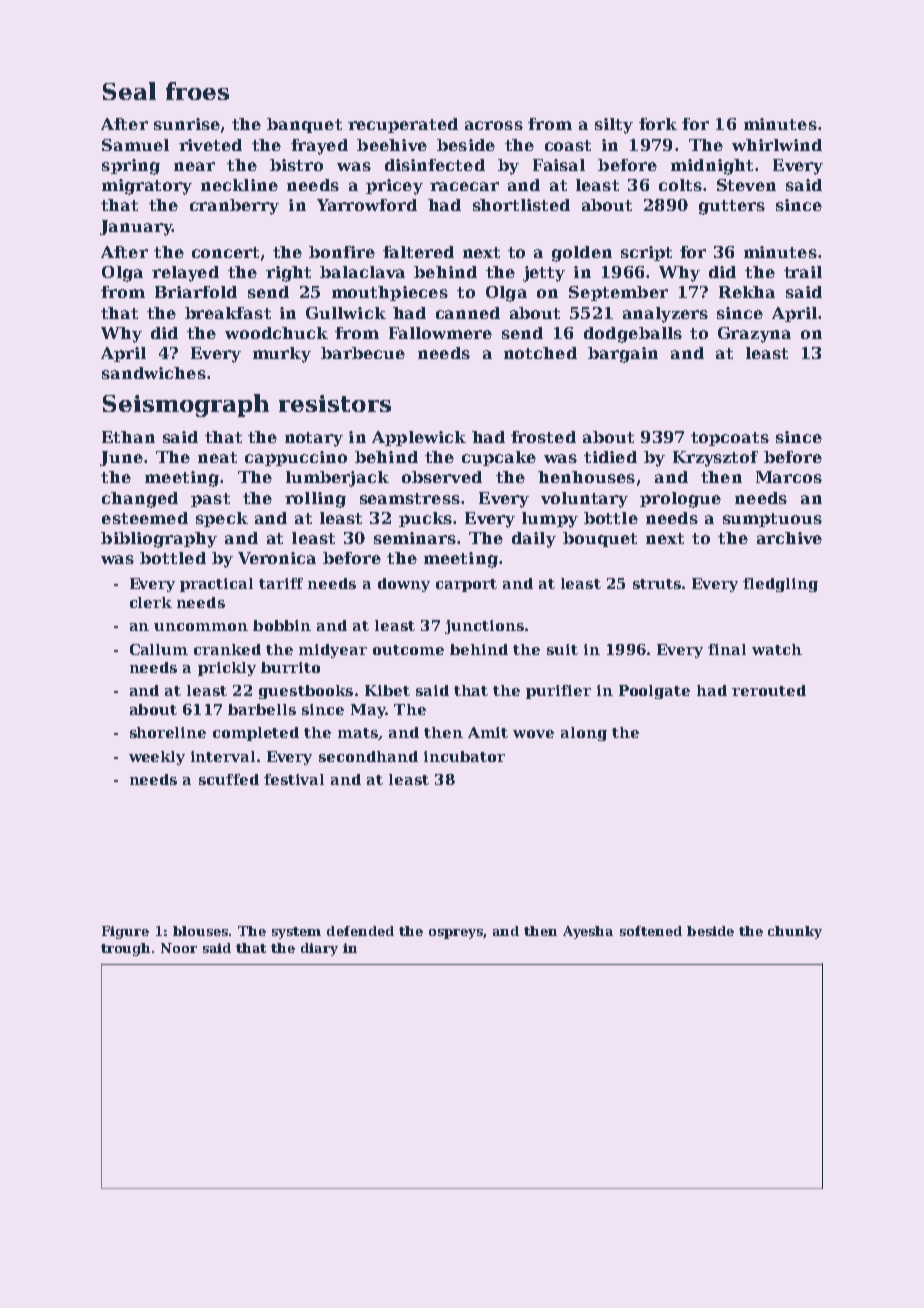 The height and width of the document is (1308, 924). Describe the element at coordinates (408, 650) in the document. I see `outcome` at that location.
